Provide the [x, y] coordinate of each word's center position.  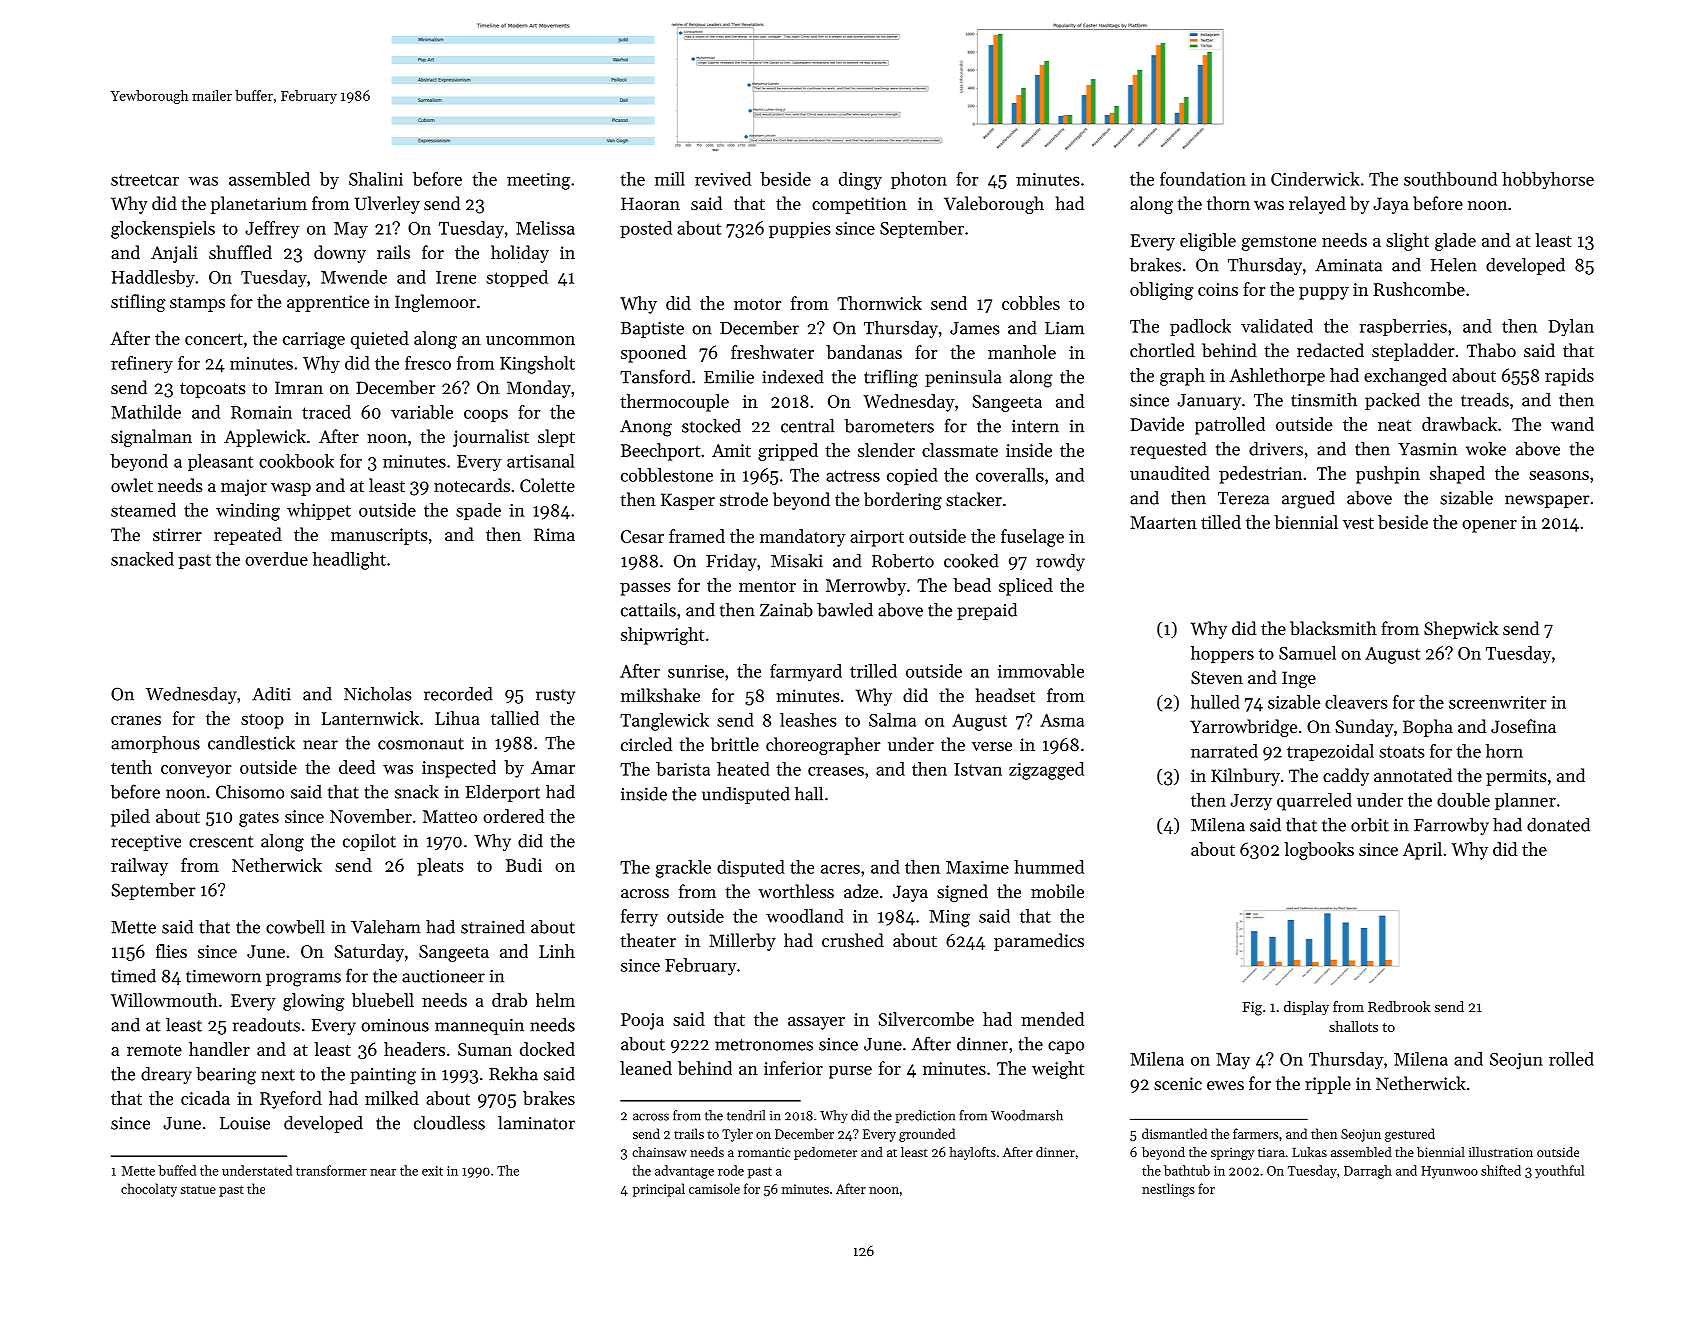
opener [1489, 526]
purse [850, 1072]
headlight [349, 561]
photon [919, 180]
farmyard [806, 673]
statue [198, 1189]
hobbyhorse [1548, 180]
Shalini [376, 179]
